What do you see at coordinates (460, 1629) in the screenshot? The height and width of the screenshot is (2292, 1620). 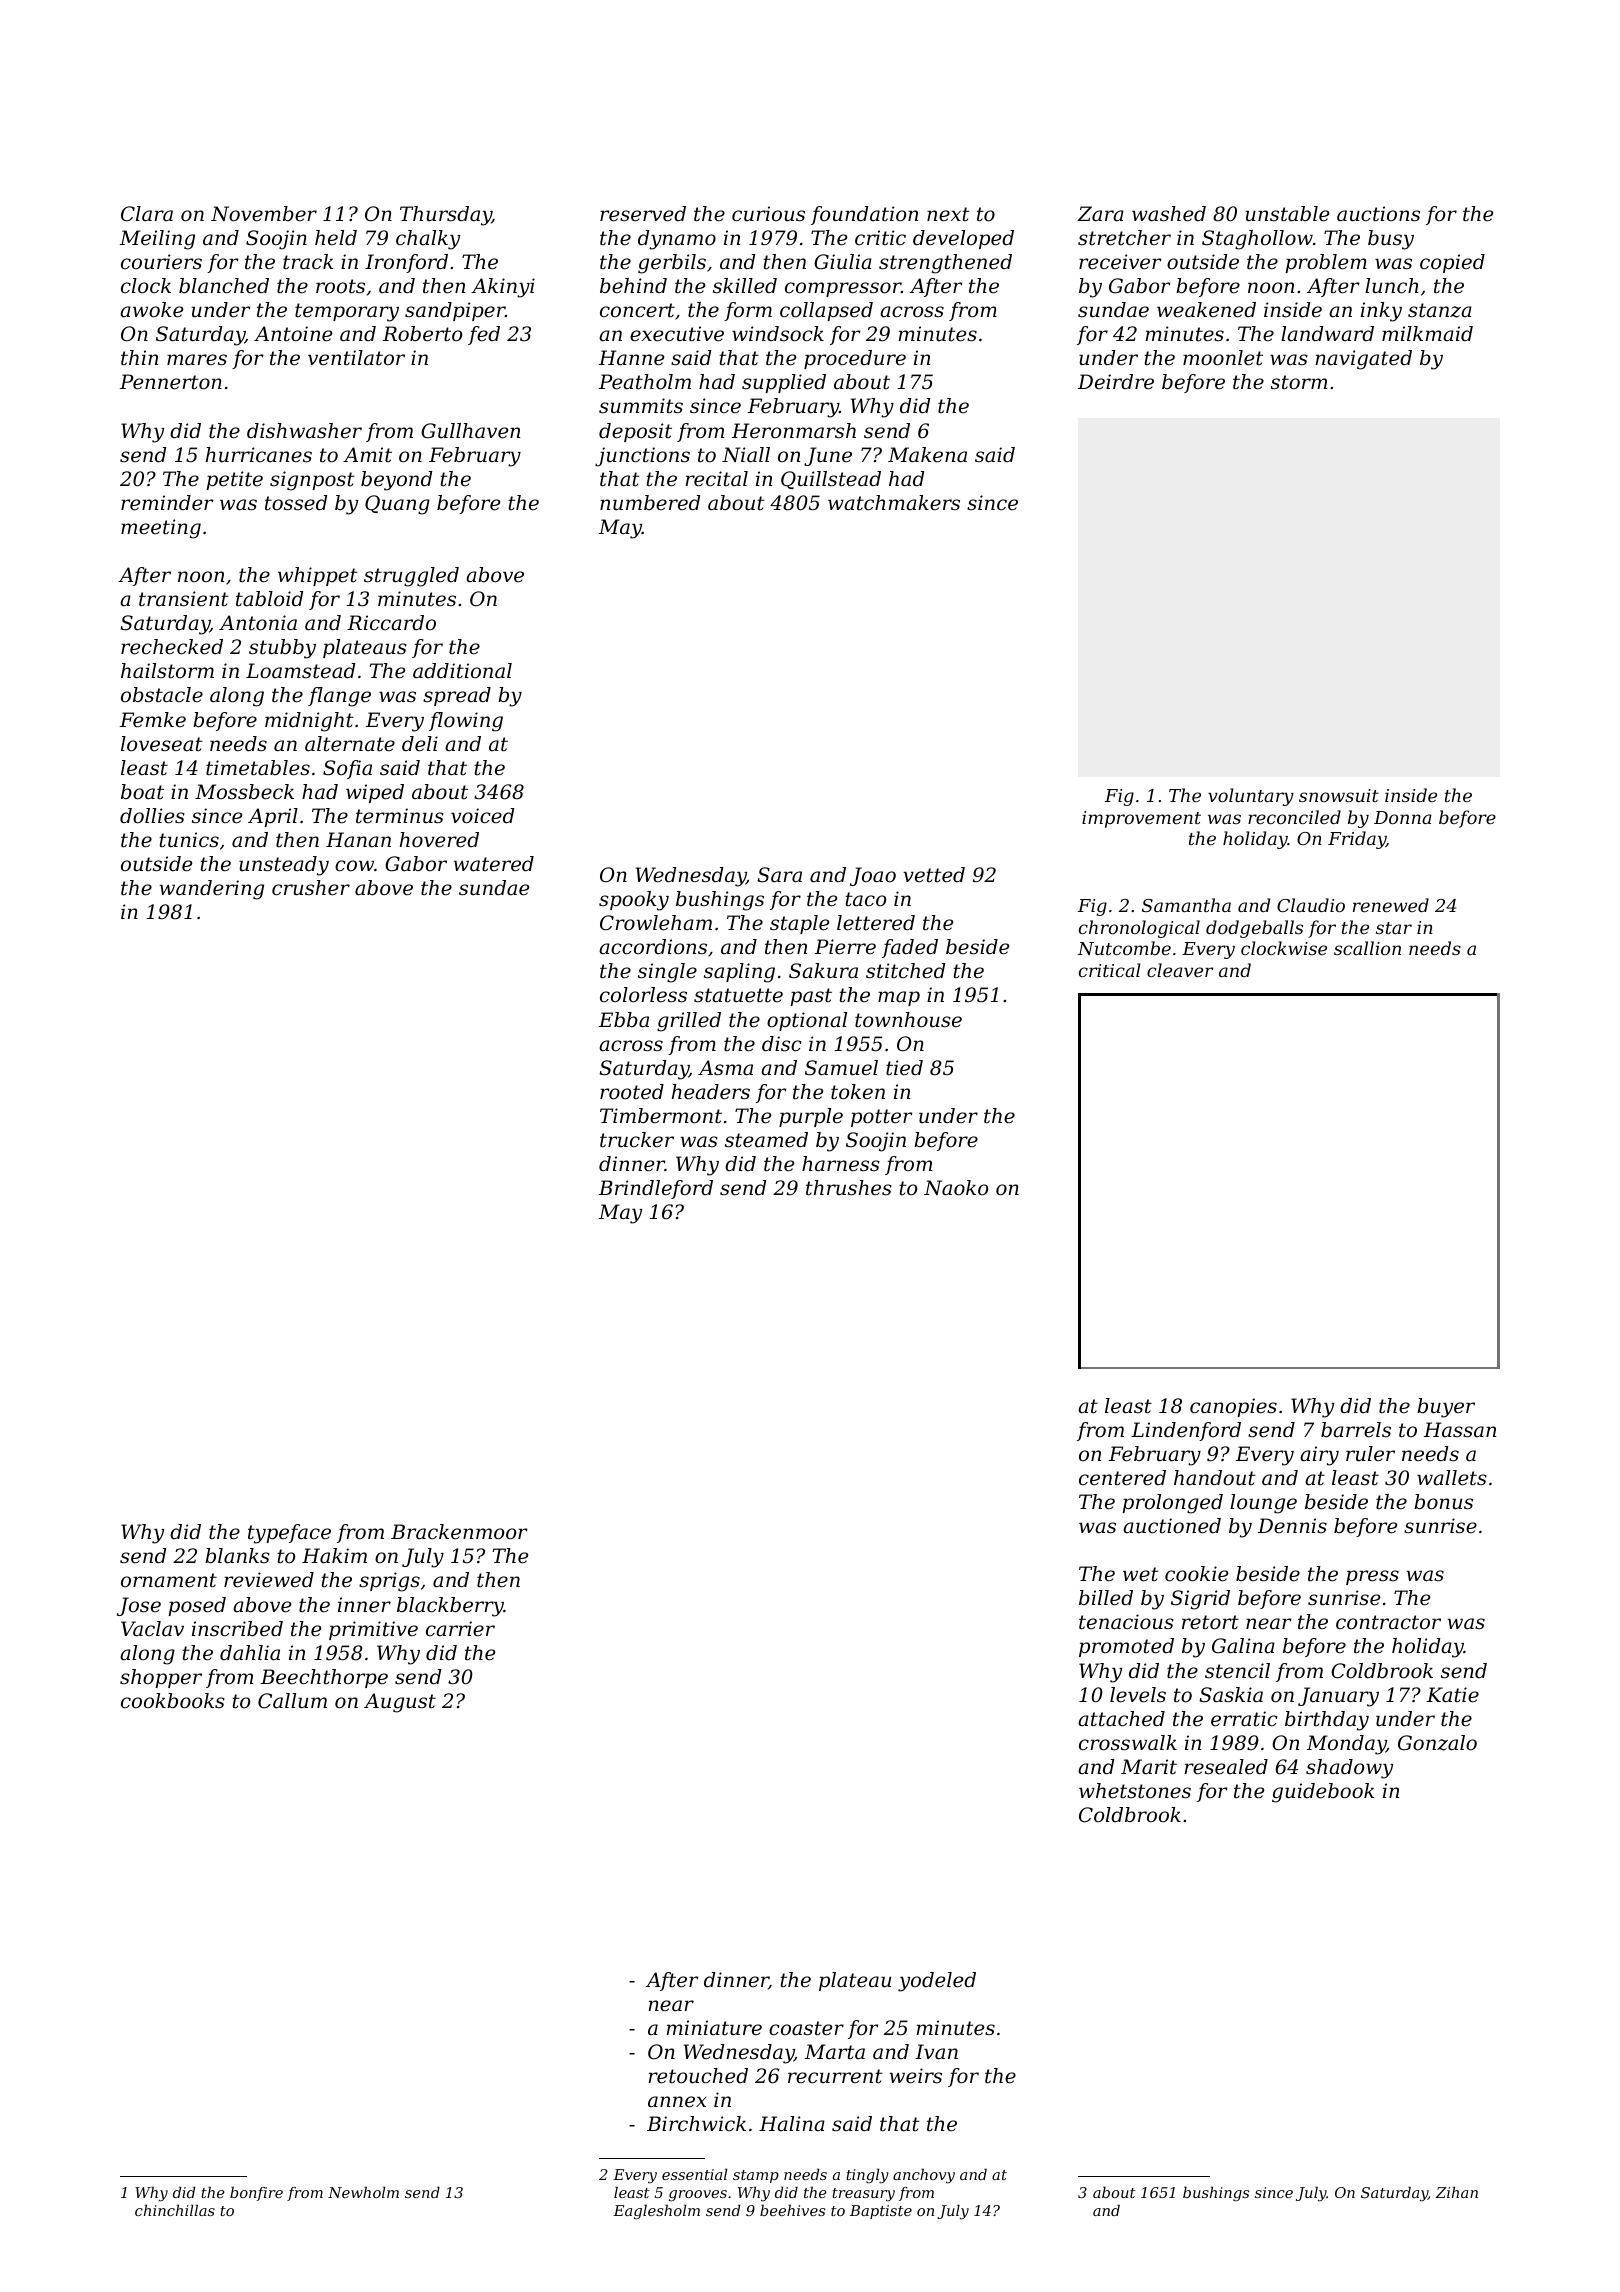 I see `carrier` at bounding box center [460, 1629].
